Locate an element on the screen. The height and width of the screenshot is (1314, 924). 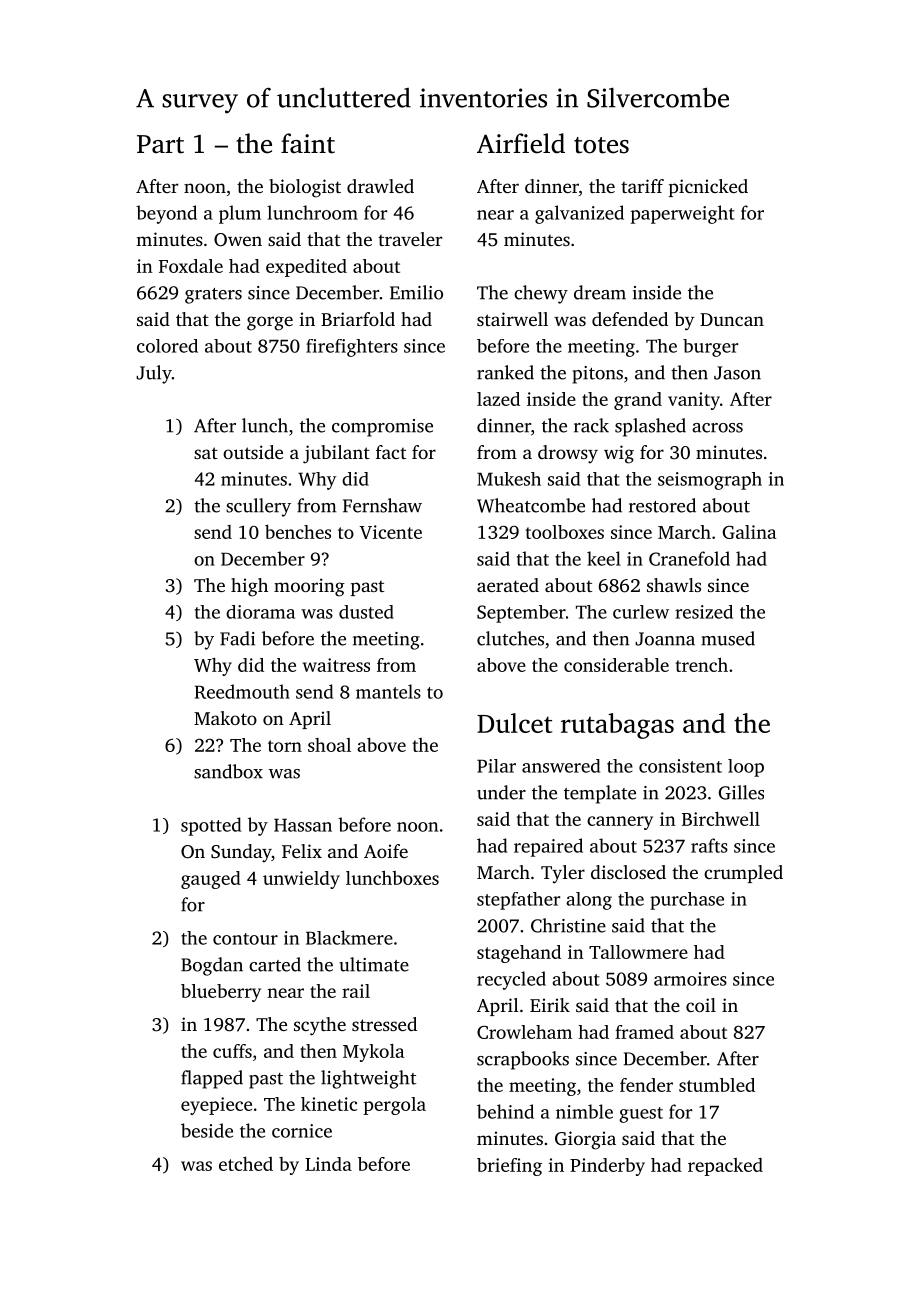
restored is located at coordinates (662, 505).
